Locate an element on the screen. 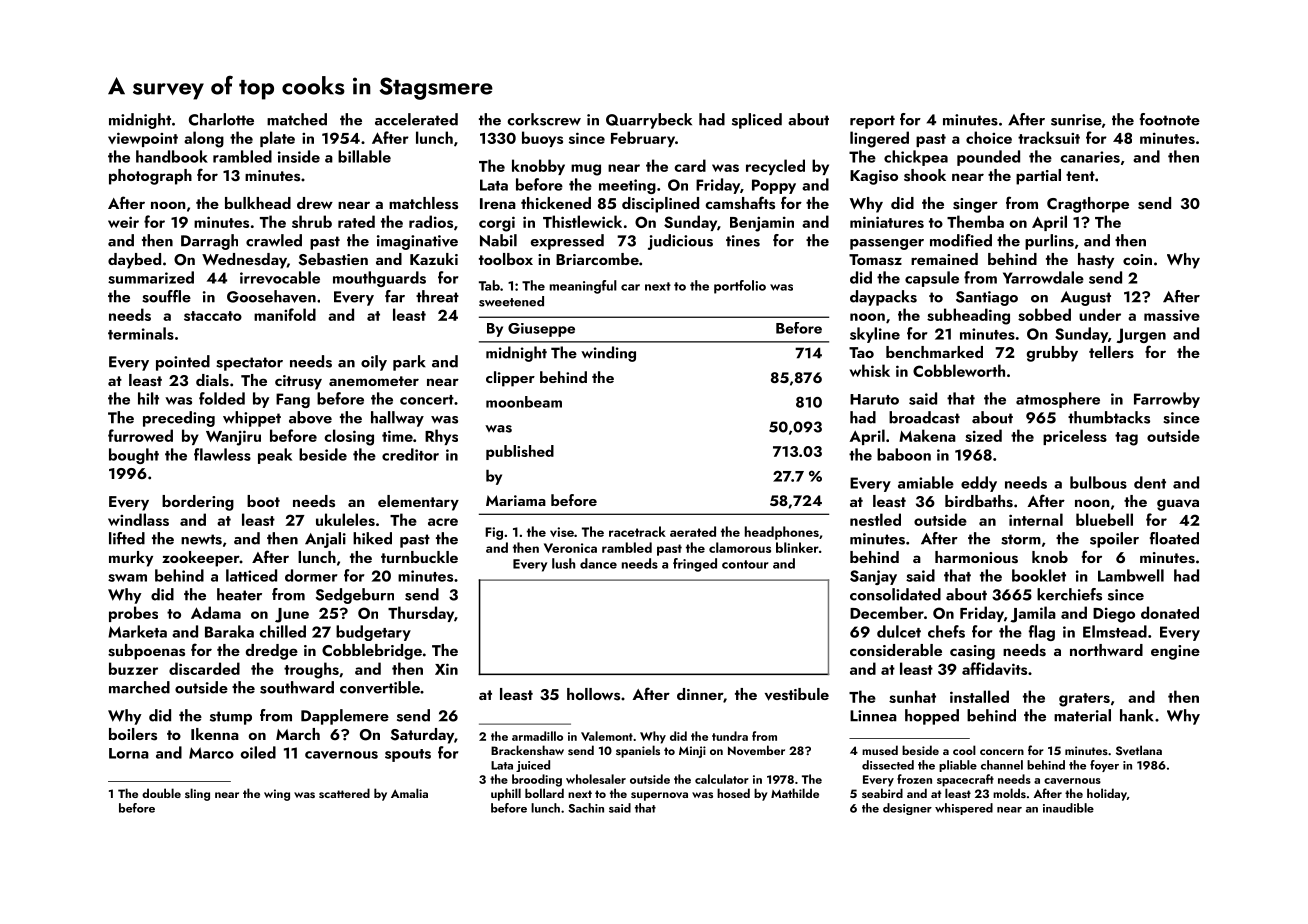 Image resolution: width=1308 pixels, height=924 pixels. folded is located at coordinates (222, 398).
